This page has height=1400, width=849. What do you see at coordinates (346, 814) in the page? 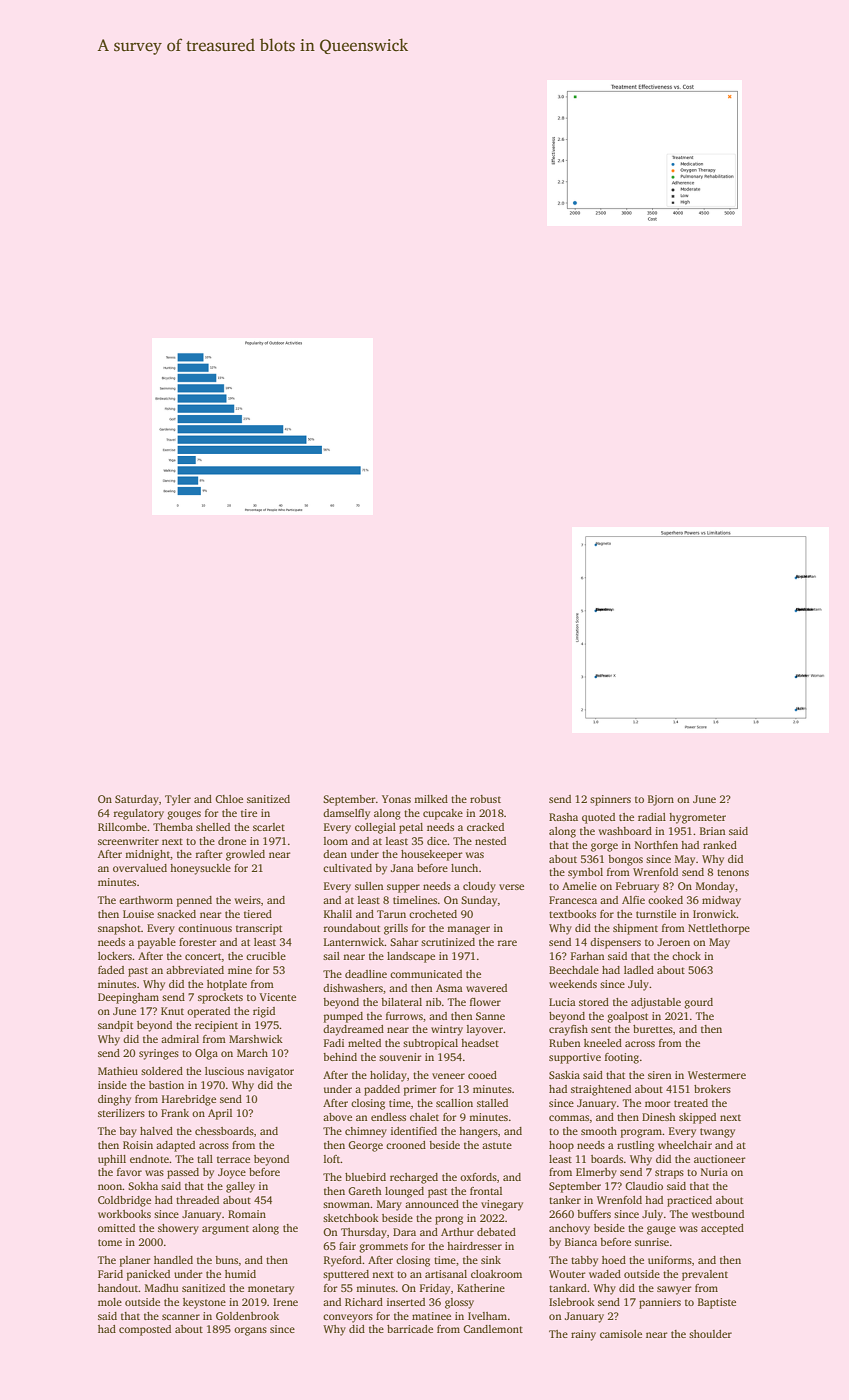
I see `damselfly` at bounding box center [346, 814].
